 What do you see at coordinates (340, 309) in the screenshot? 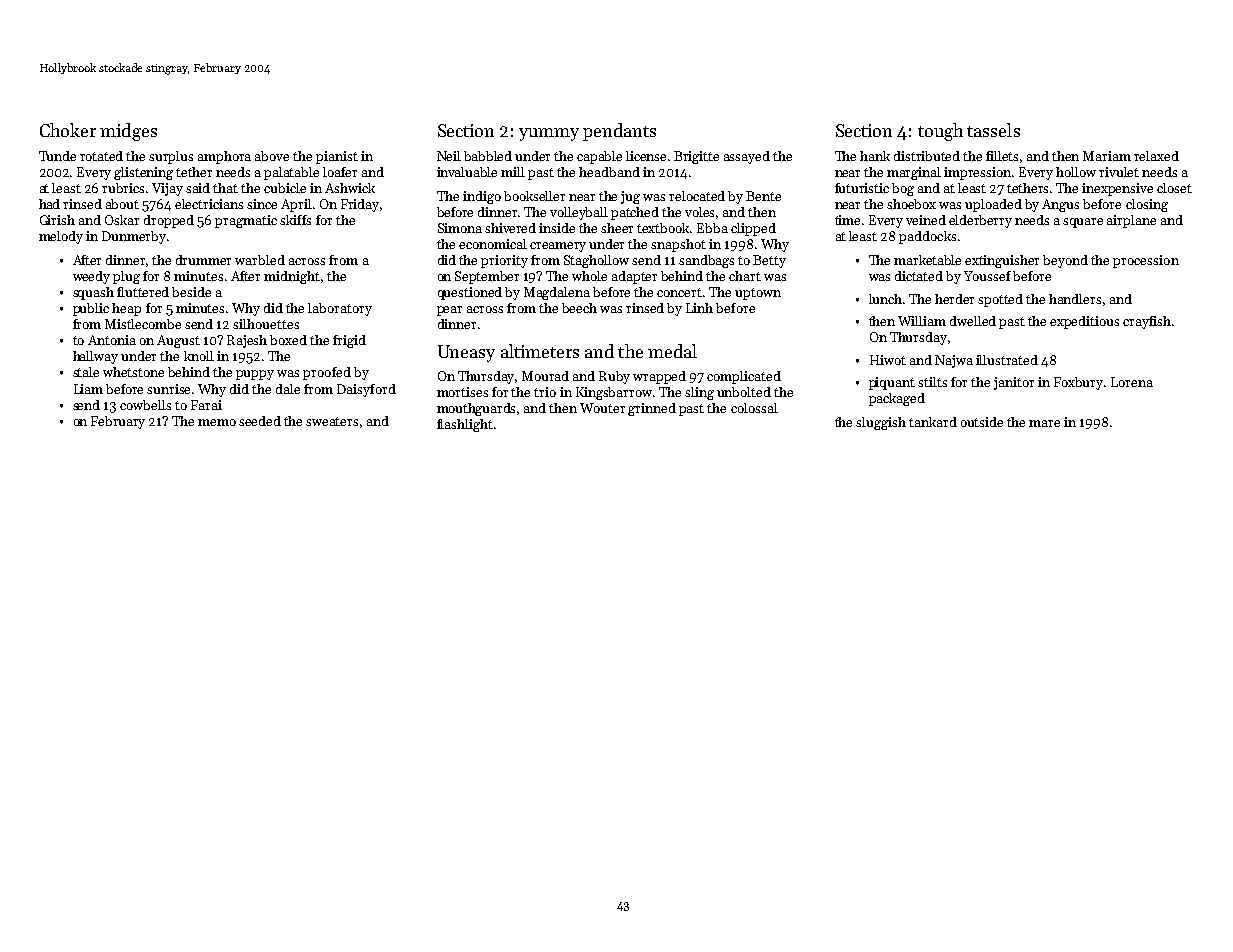
I see `laboratory` at bounding box center [340, 309].
